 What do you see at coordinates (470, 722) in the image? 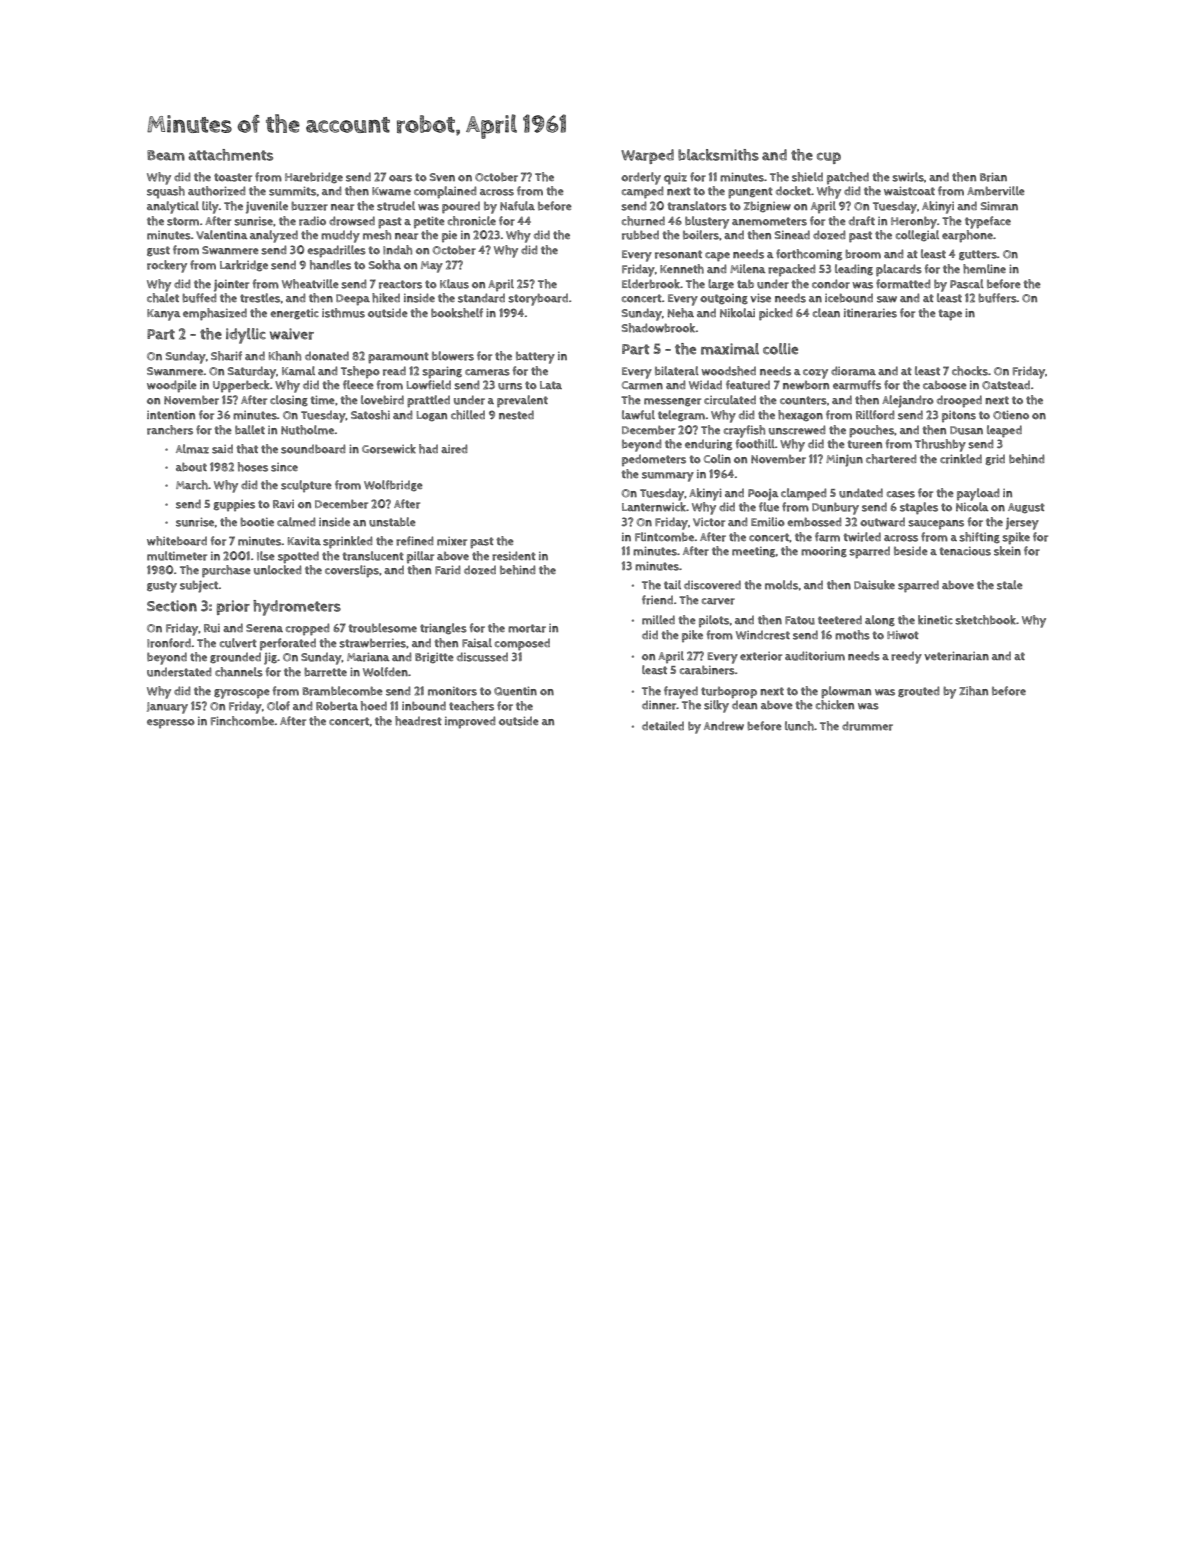
I see `improved` at bounding box center [470, 722].
